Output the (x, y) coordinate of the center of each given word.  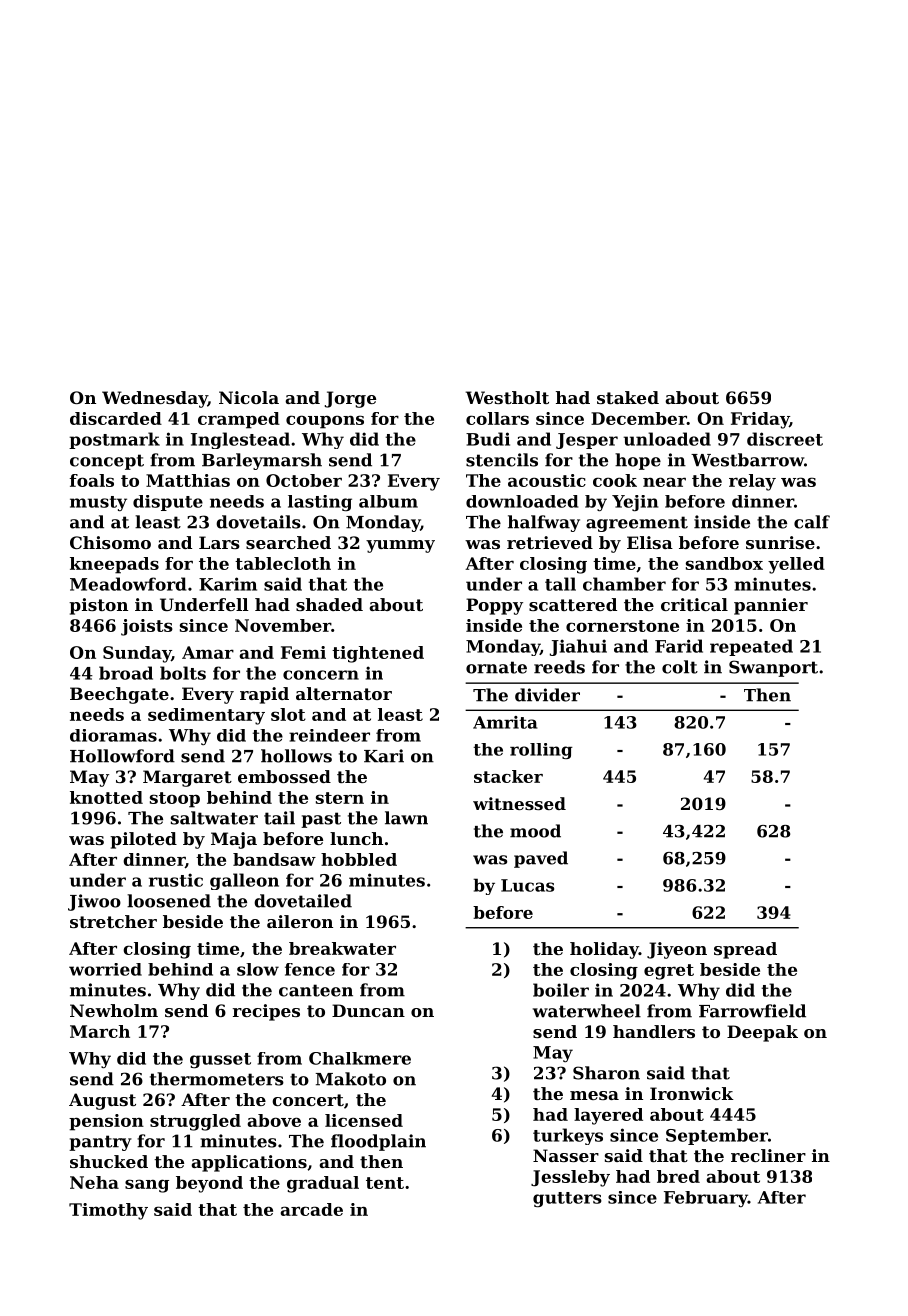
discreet (785, 439)
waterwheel (587, 1011)
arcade (312, 1209)
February (706, 1199)
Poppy (494, 606)
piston (98, 606)
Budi (488, 439)
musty (98, 503)
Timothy (108, 1211)
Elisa (650, 542)
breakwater (342, 948)
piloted (143, 840)
